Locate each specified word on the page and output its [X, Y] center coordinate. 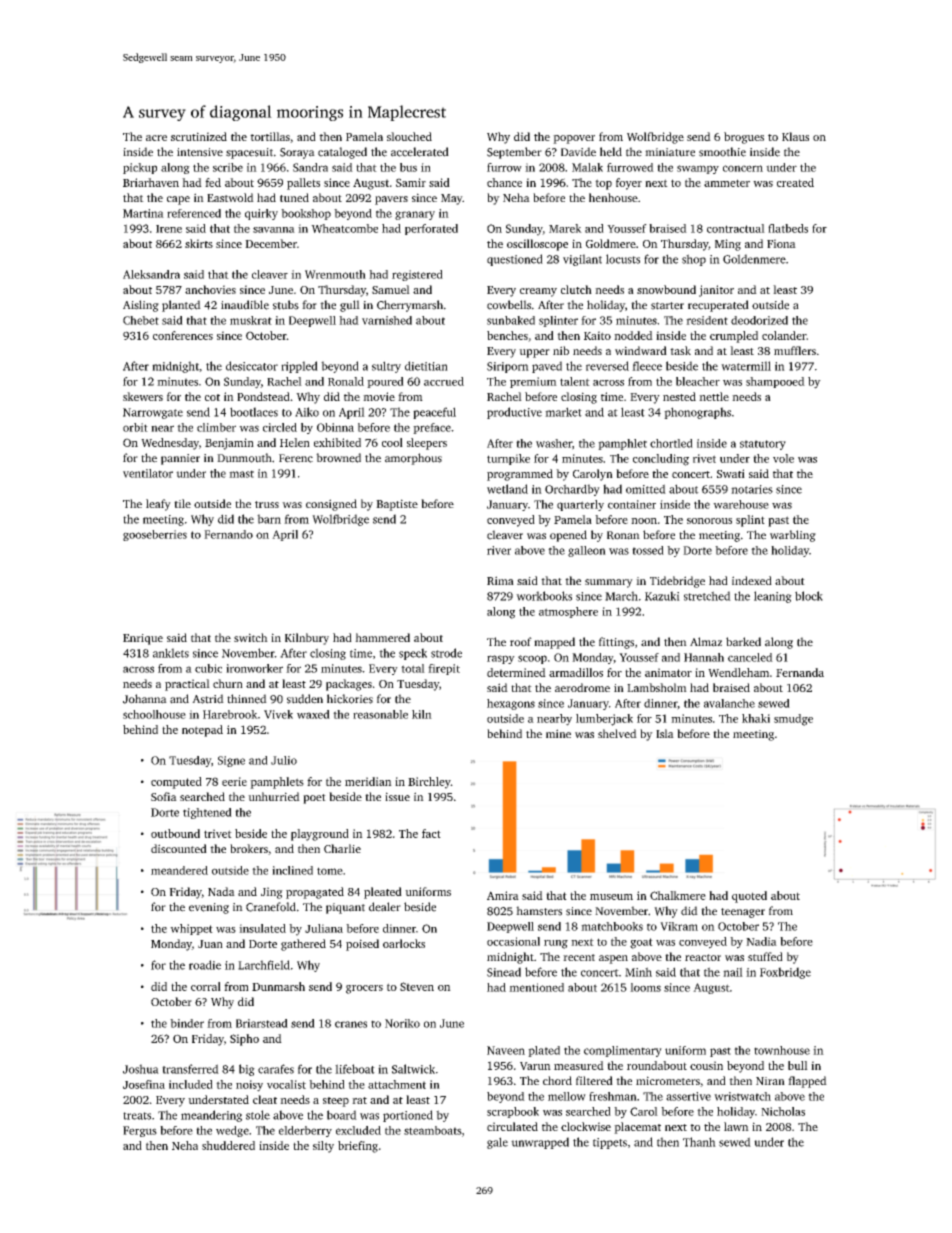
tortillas [270, 136]
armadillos [576, 672]
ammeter [727, 183]
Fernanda [800, 672]
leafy [158, 505]
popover [574, 139]
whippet [191, 929]
